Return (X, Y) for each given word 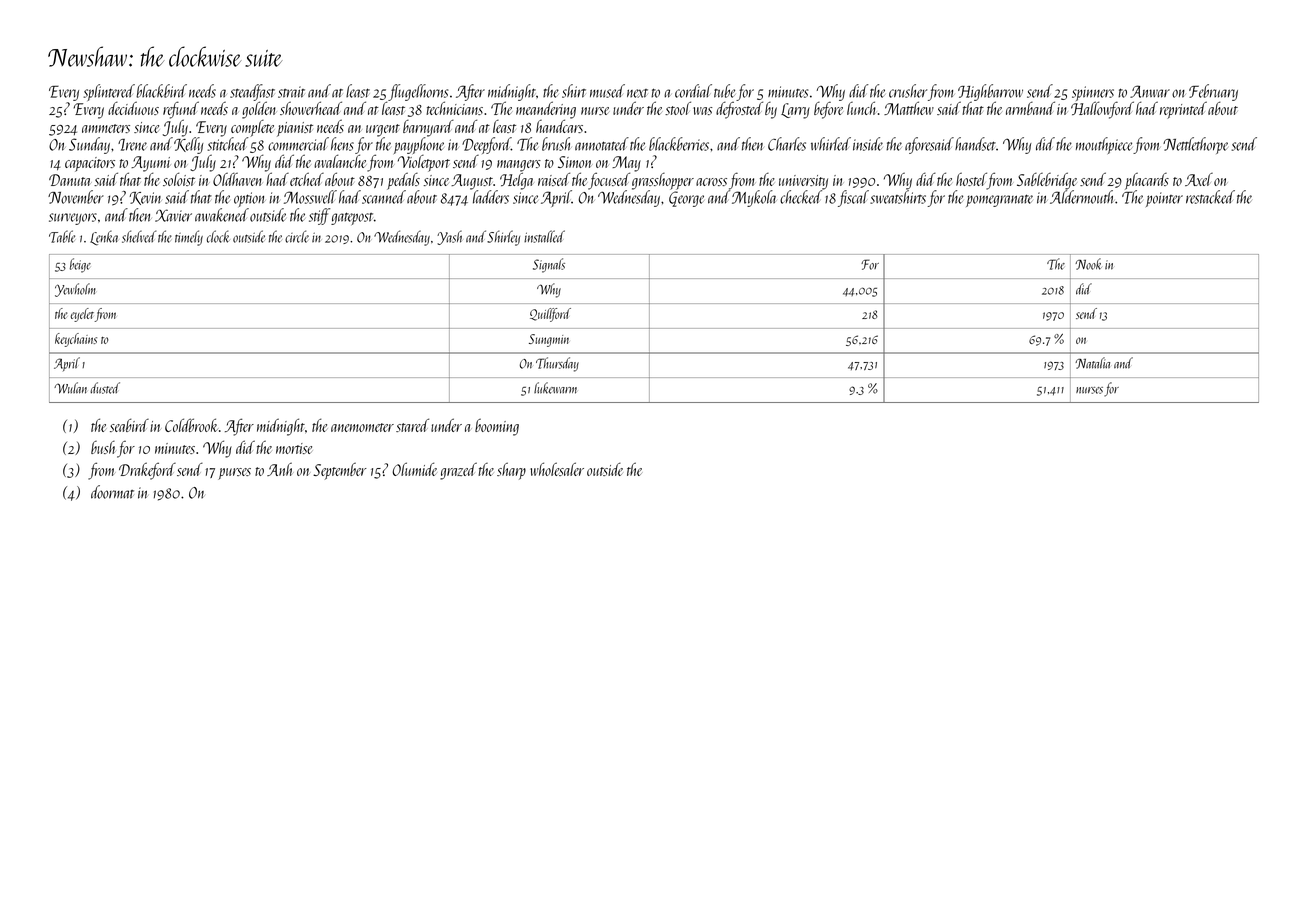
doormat (112, 492)
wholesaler (557, 469)
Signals (549, 265)
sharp (511, 471)
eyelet (82, 315)
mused (607, 91)
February (1213, 93)
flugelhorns (418, 93)
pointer (1164, 199)
